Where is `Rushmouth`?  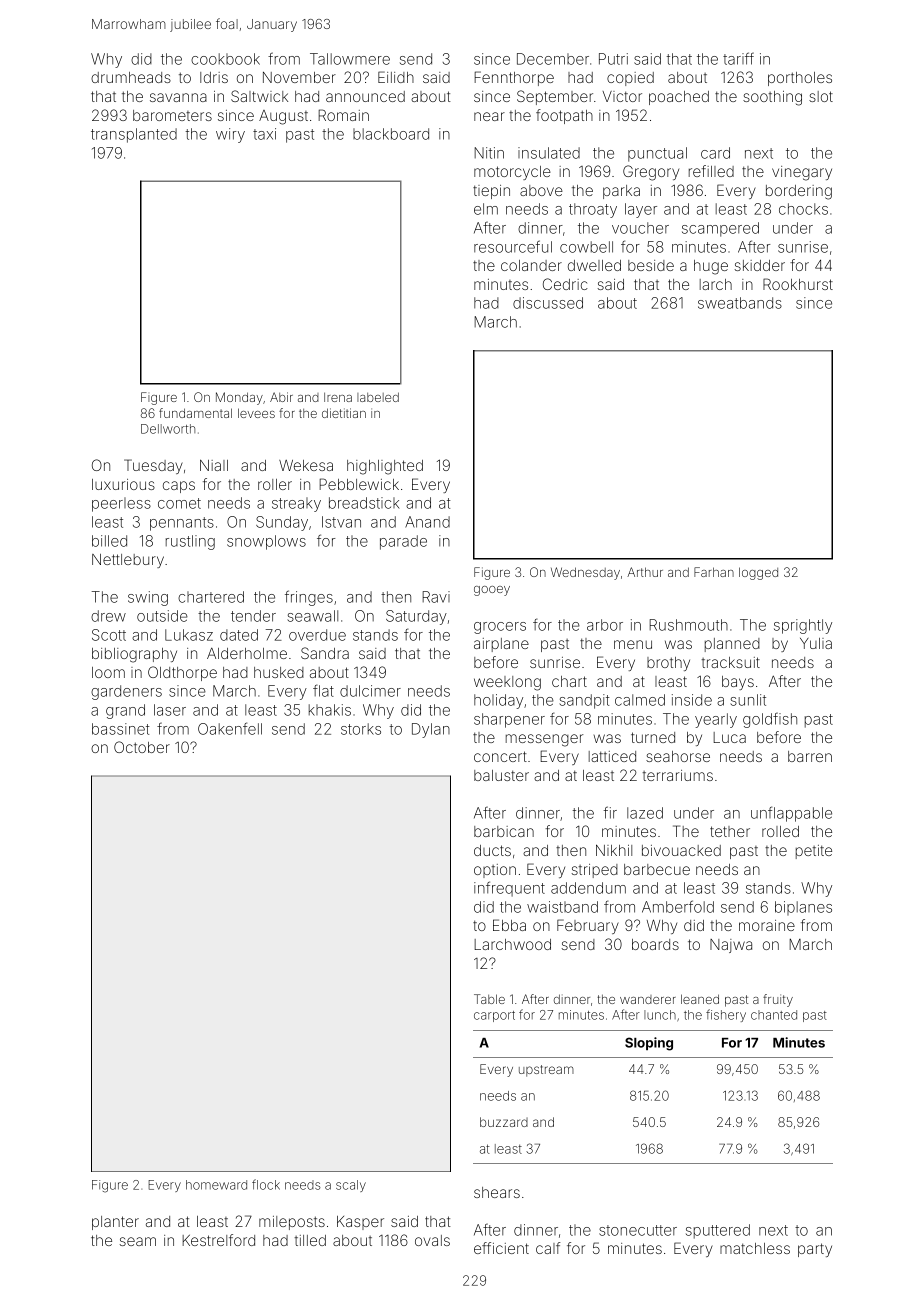
Rushmouth is located at coordinates (688, 625).
